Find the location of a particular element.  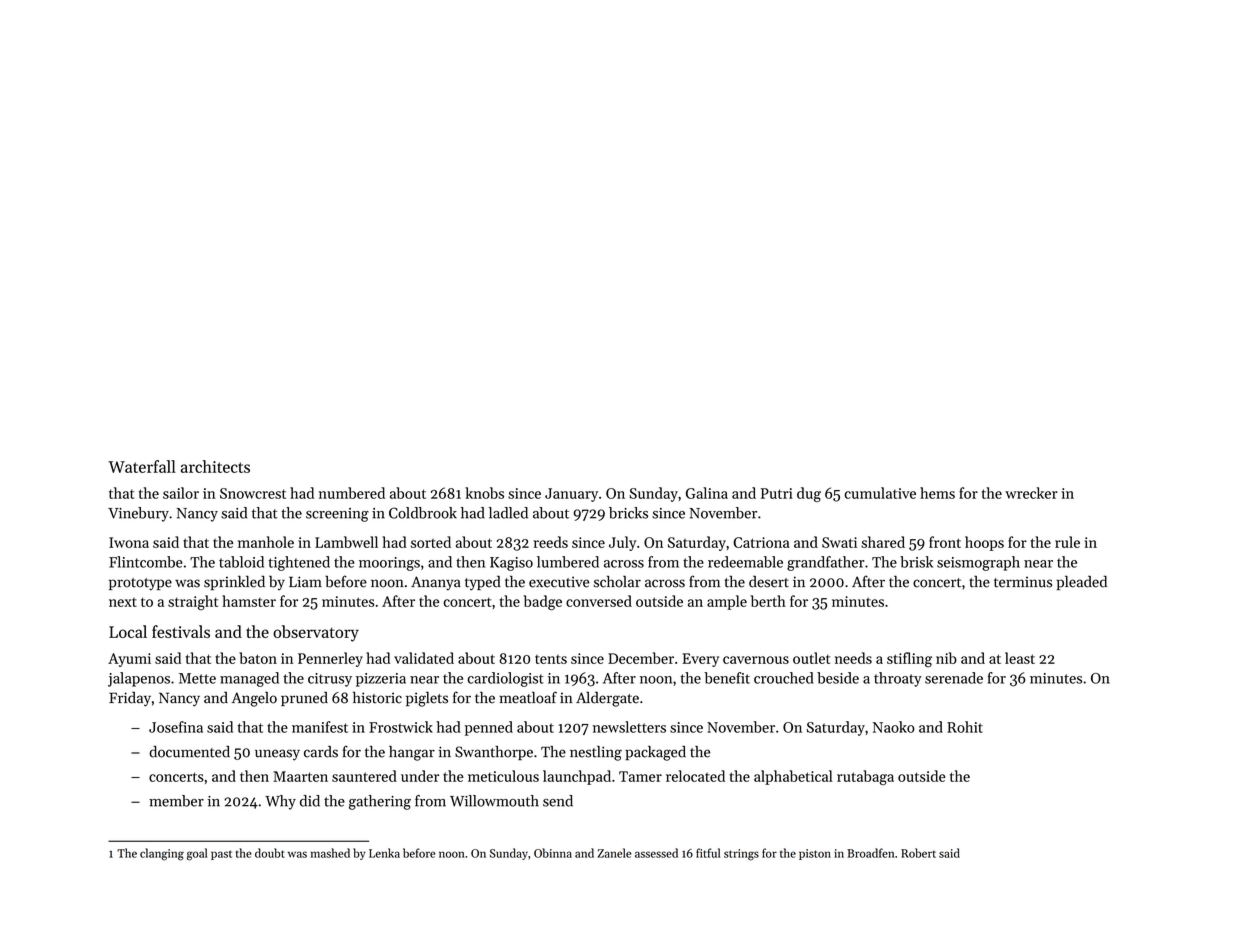

dug is located at coordinates (809, 494).
